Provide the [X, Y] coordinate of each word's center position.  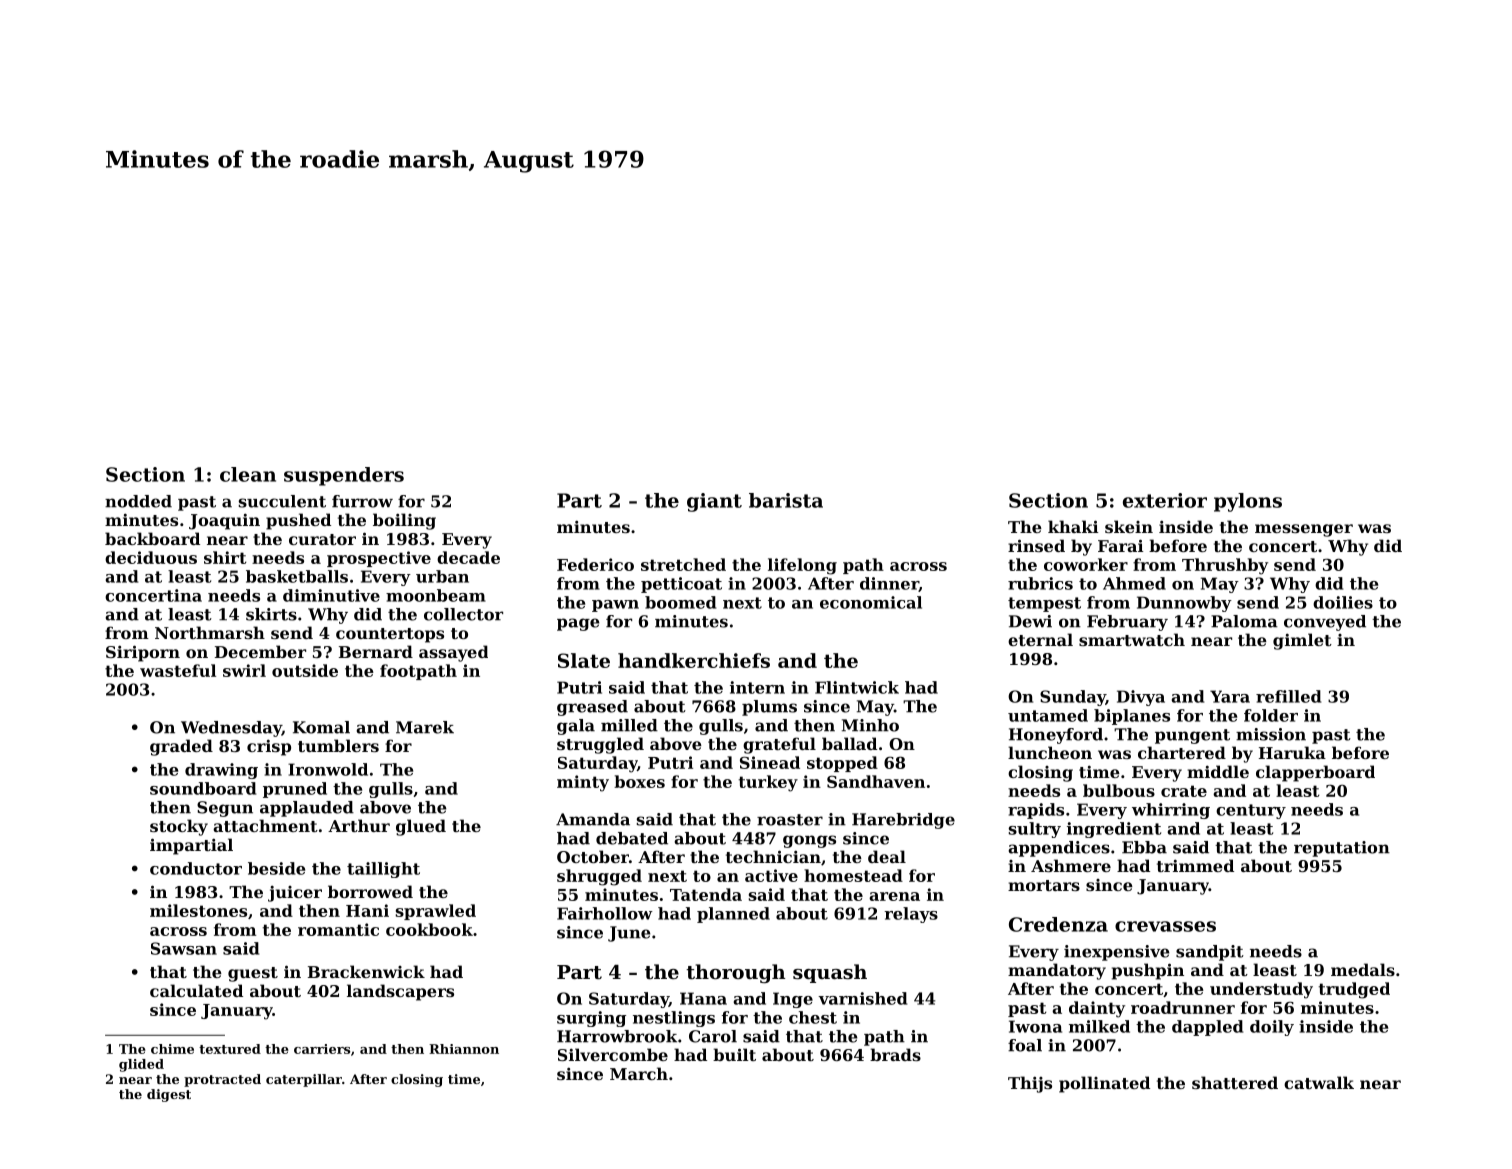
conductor [196, 868]
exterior [1165, 500]
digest [169, 1095]
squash [830, 973]
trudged [1354, 990]
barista [786, 500]
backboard [152, 538]
